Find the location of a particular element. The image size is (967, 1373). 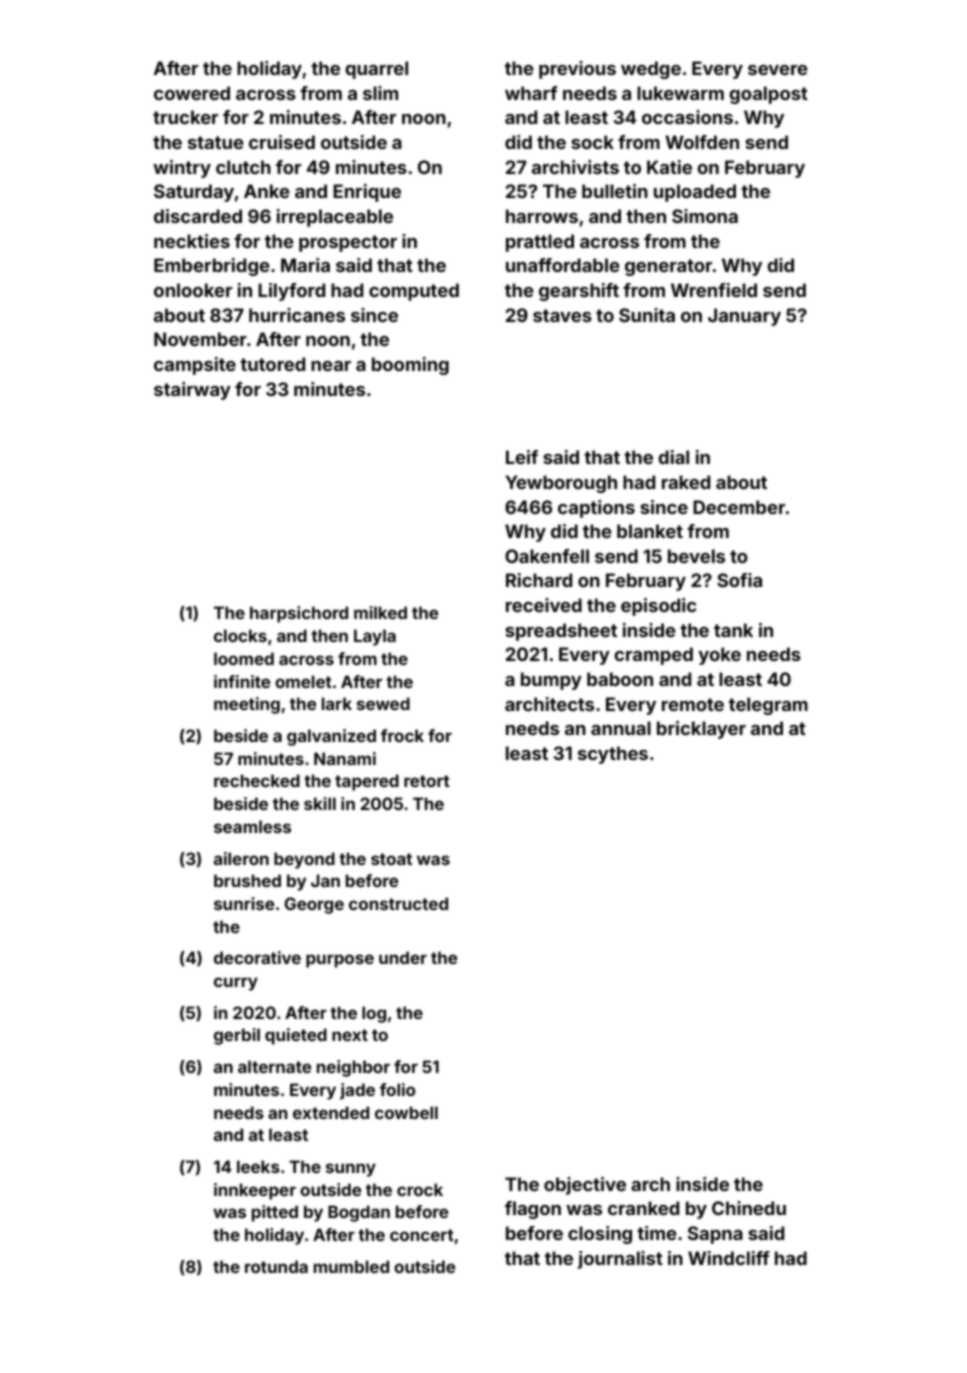

telegram is located at coordinates (768, 706).
